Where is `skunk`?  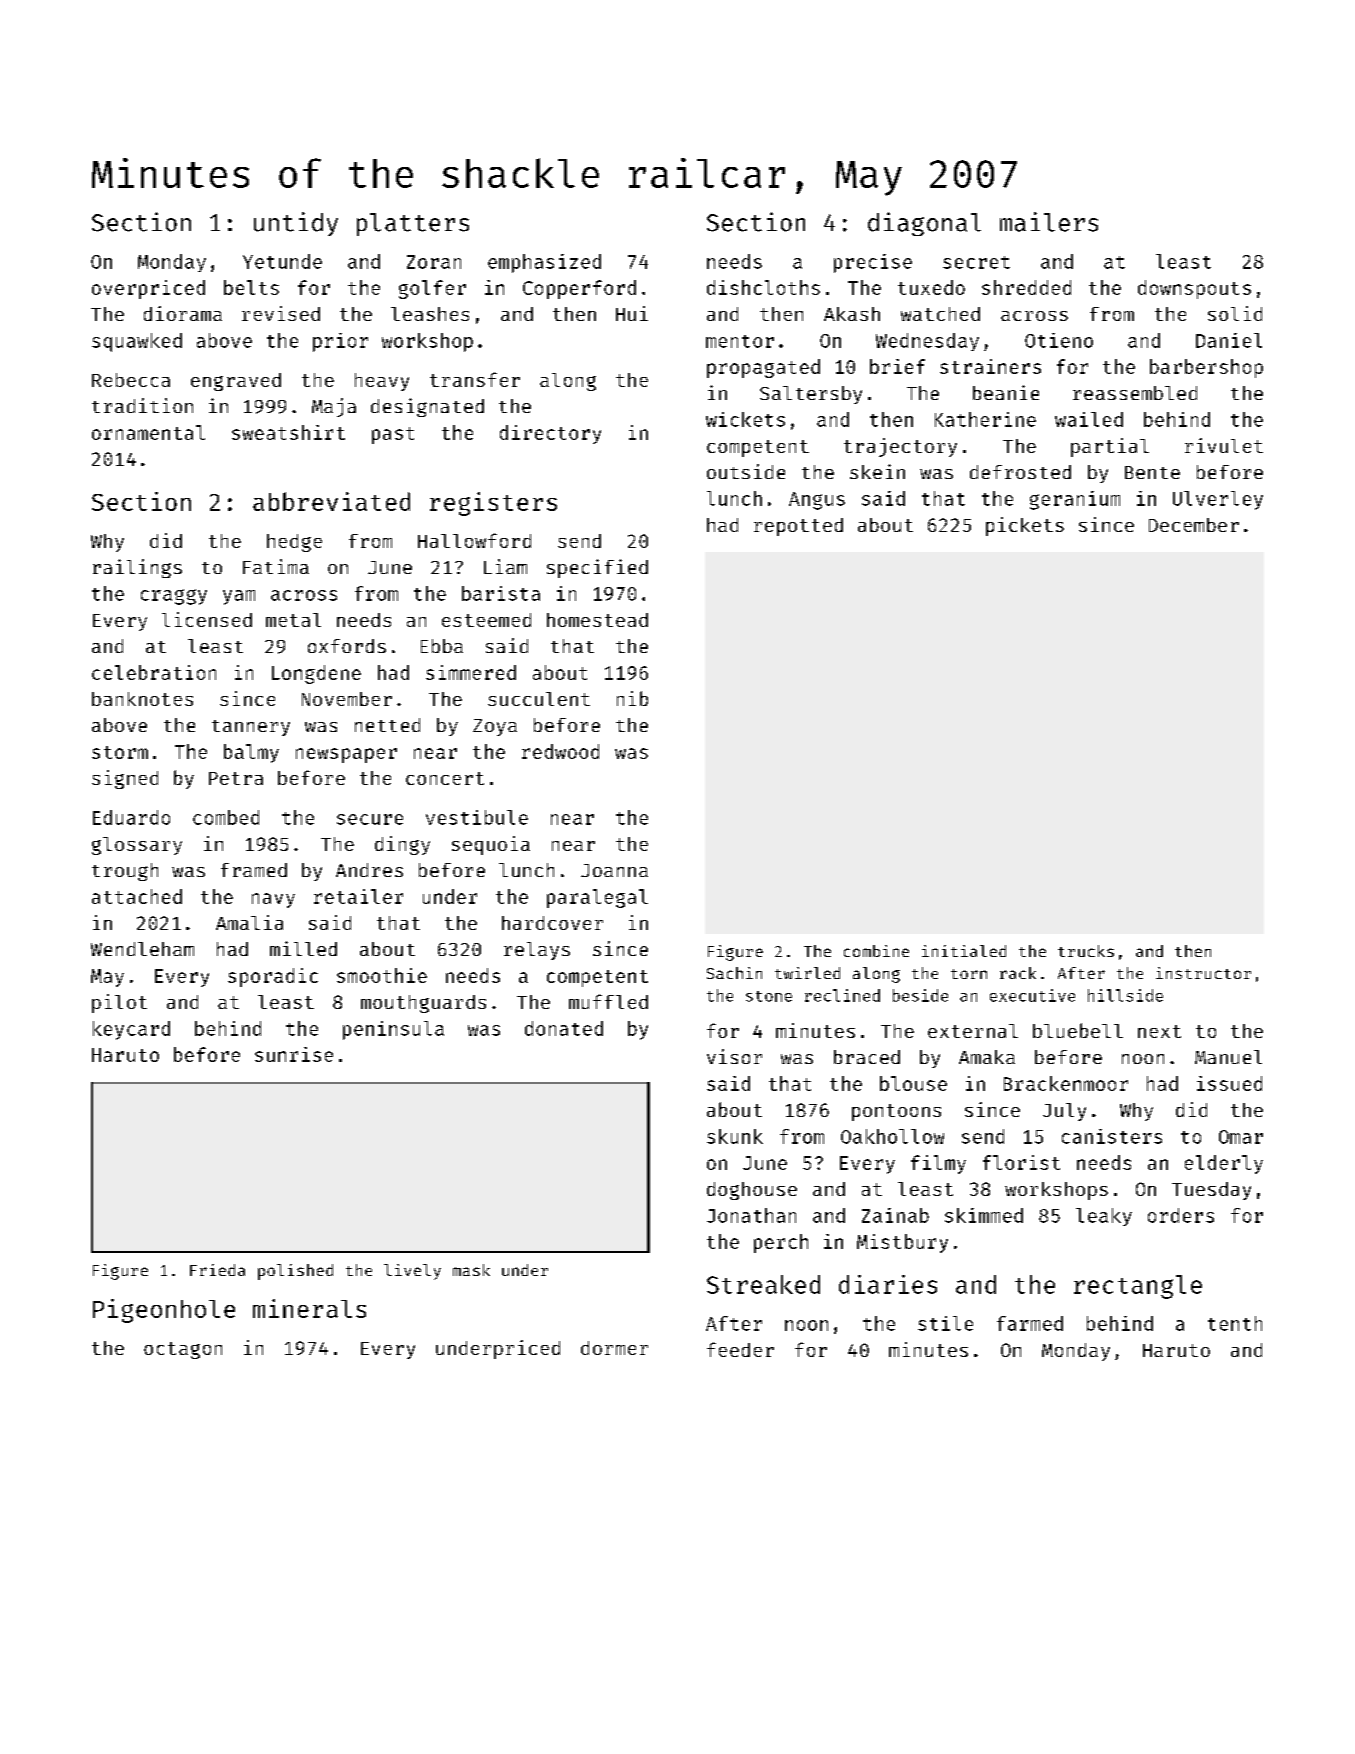
skunk is located at coordinates (735, 1136).
